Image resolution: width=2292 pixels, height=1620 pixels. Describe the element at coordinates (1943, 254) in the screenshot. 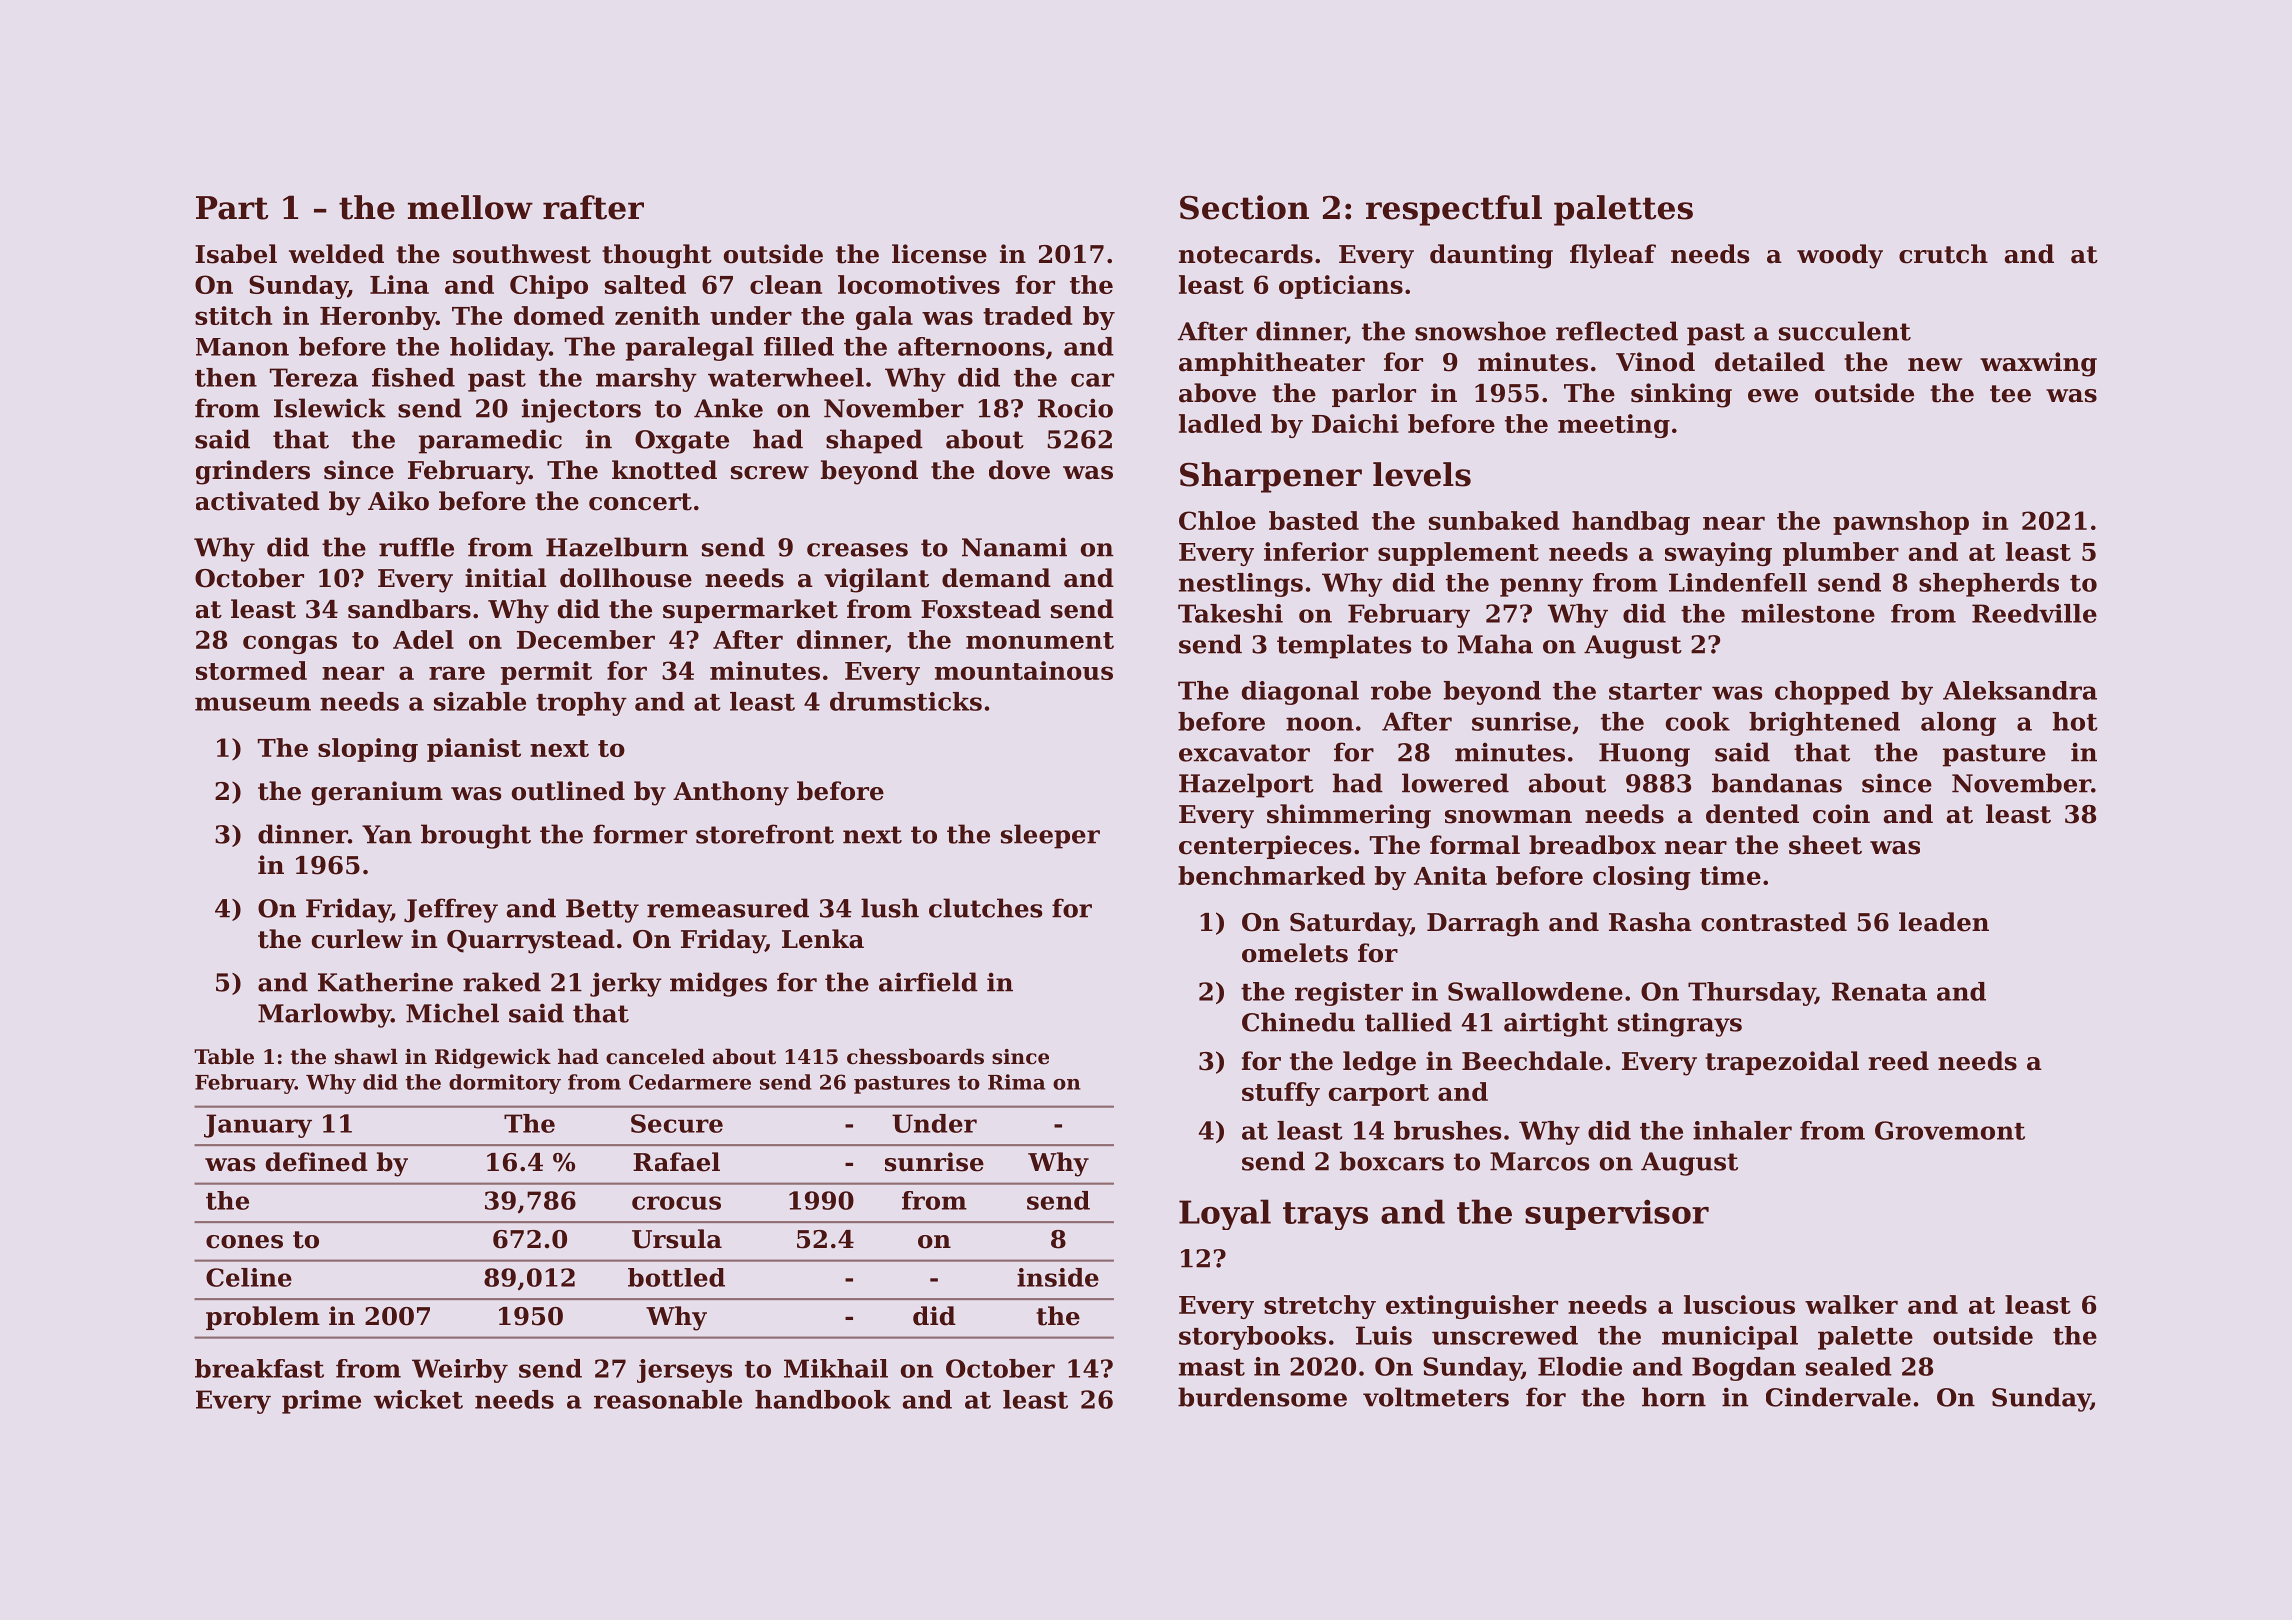

I see `crutch` at that location.
